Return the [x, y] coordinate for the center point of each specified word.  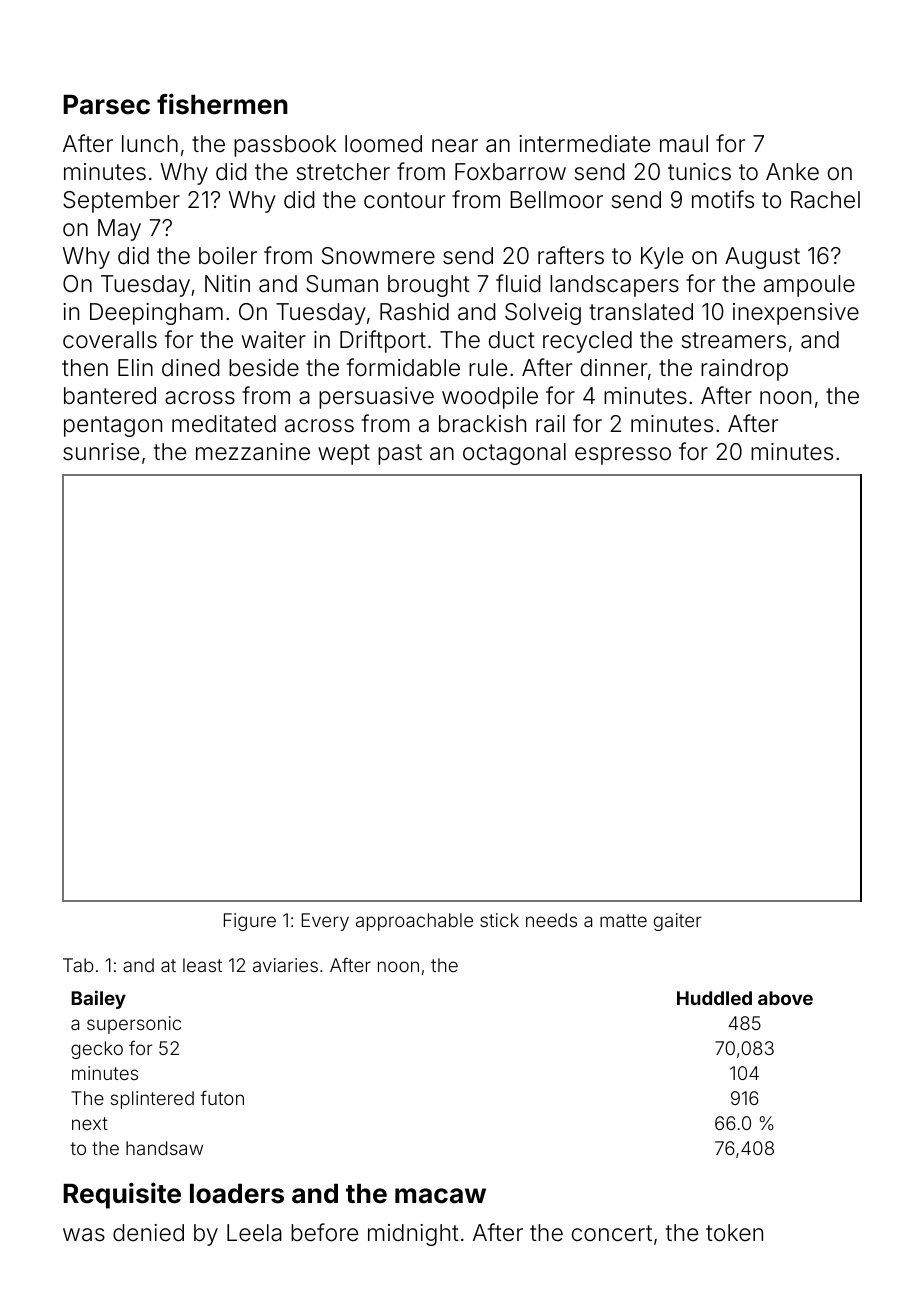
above [785, 998]
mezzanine [253, 452]
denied [148, 1233]
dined [191, 368]
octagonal [514, 454]
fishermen [222, 104]
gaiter [677, 922]
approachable [414, 922]
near [455, 146]
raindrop [744, 370]
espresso [623, 456]
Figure [250, 922]
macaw [440, 1196]
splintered [152, 1100]
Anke [792, 172]
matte [623, 920]
